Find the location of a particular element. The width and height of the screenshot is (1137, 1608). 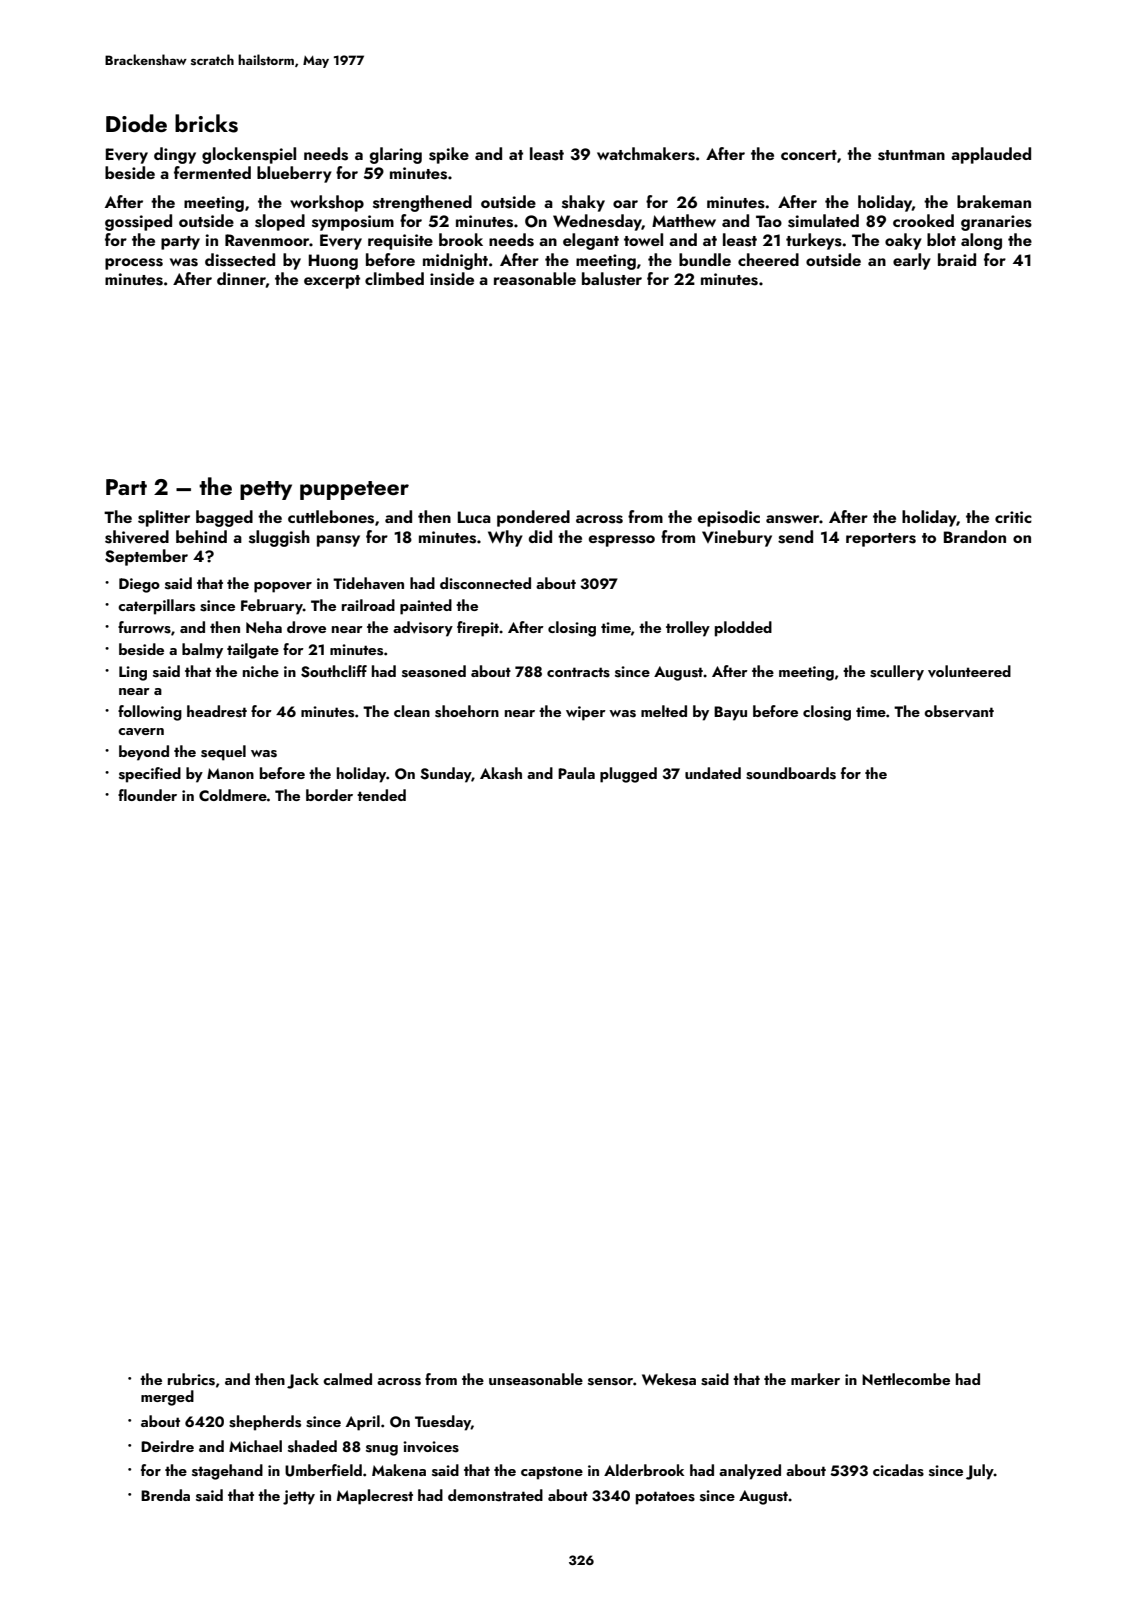

sloped is located at coordinates (280, 222).
